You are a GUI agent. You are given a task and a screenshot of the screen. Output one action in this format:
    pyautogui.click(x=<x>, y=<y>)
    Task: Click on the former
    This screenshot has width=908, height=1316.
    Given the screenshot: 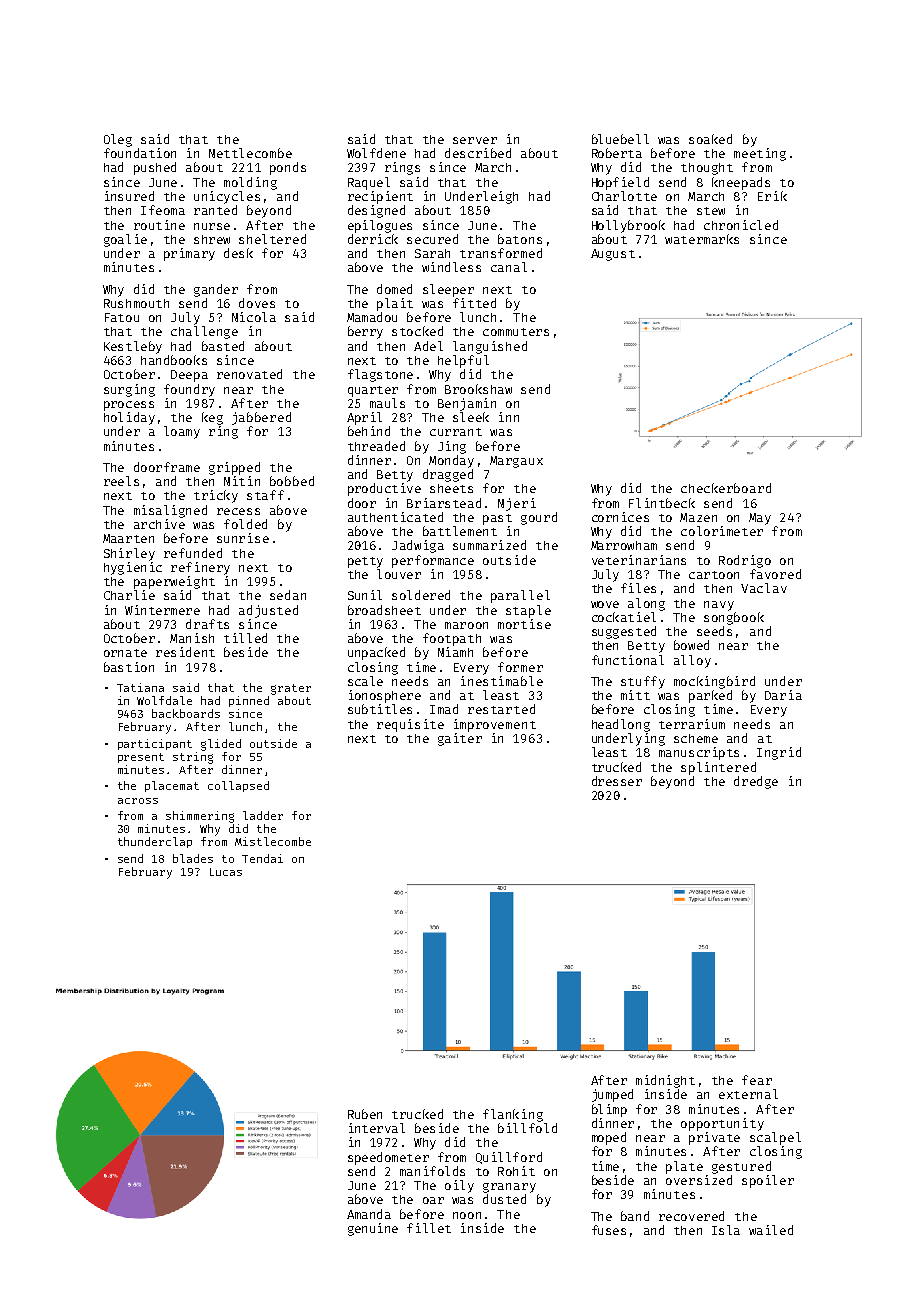 What is the action you would take?
    pyautogui.click(x=520, y=667)
